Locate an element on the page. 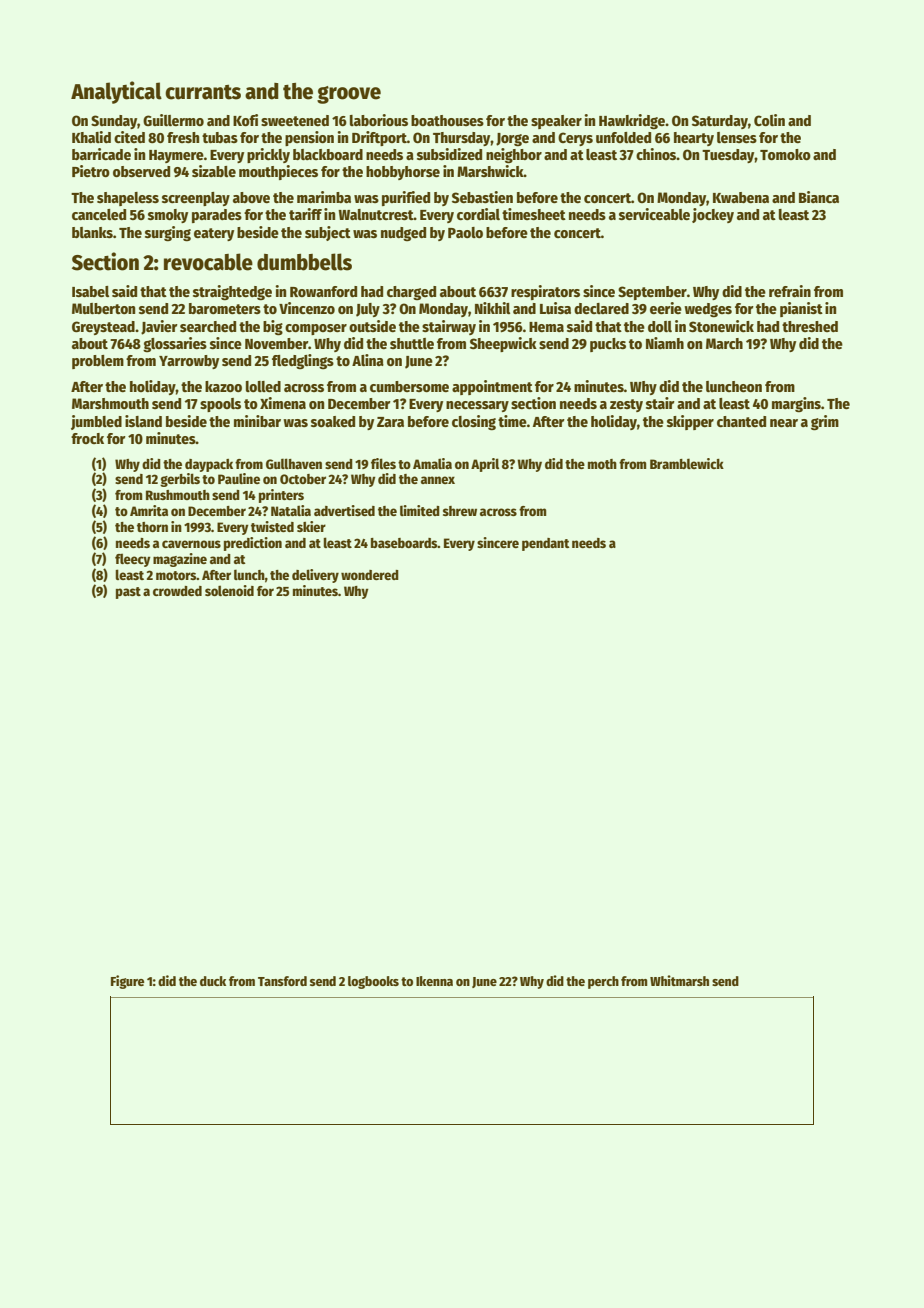 The image size is (924, 1308). currants is located at coordinates (203, 92).
